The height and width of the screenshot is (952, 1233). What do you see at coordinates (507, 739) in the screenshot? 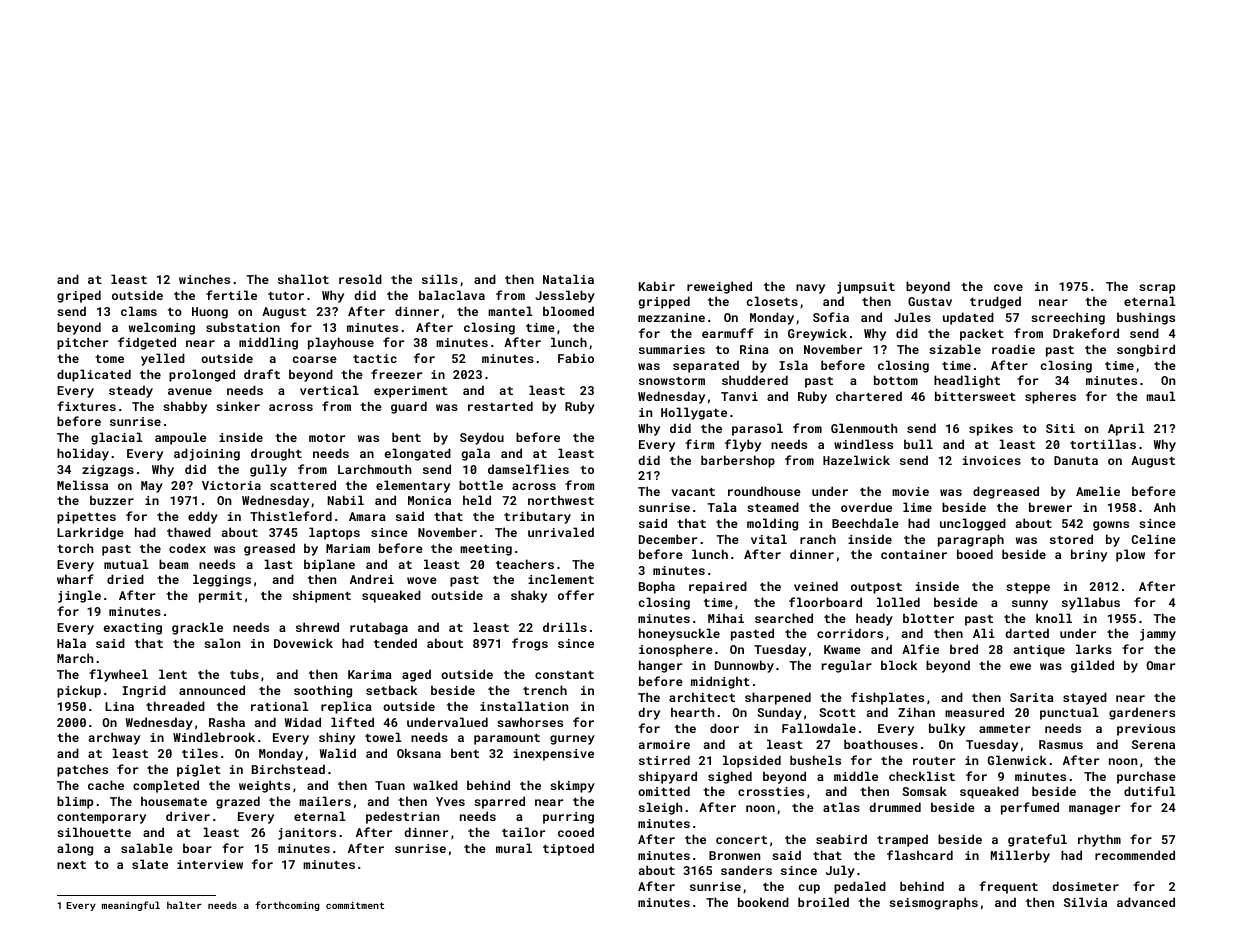
I see `paramount` at bounding box center [507, 739].
